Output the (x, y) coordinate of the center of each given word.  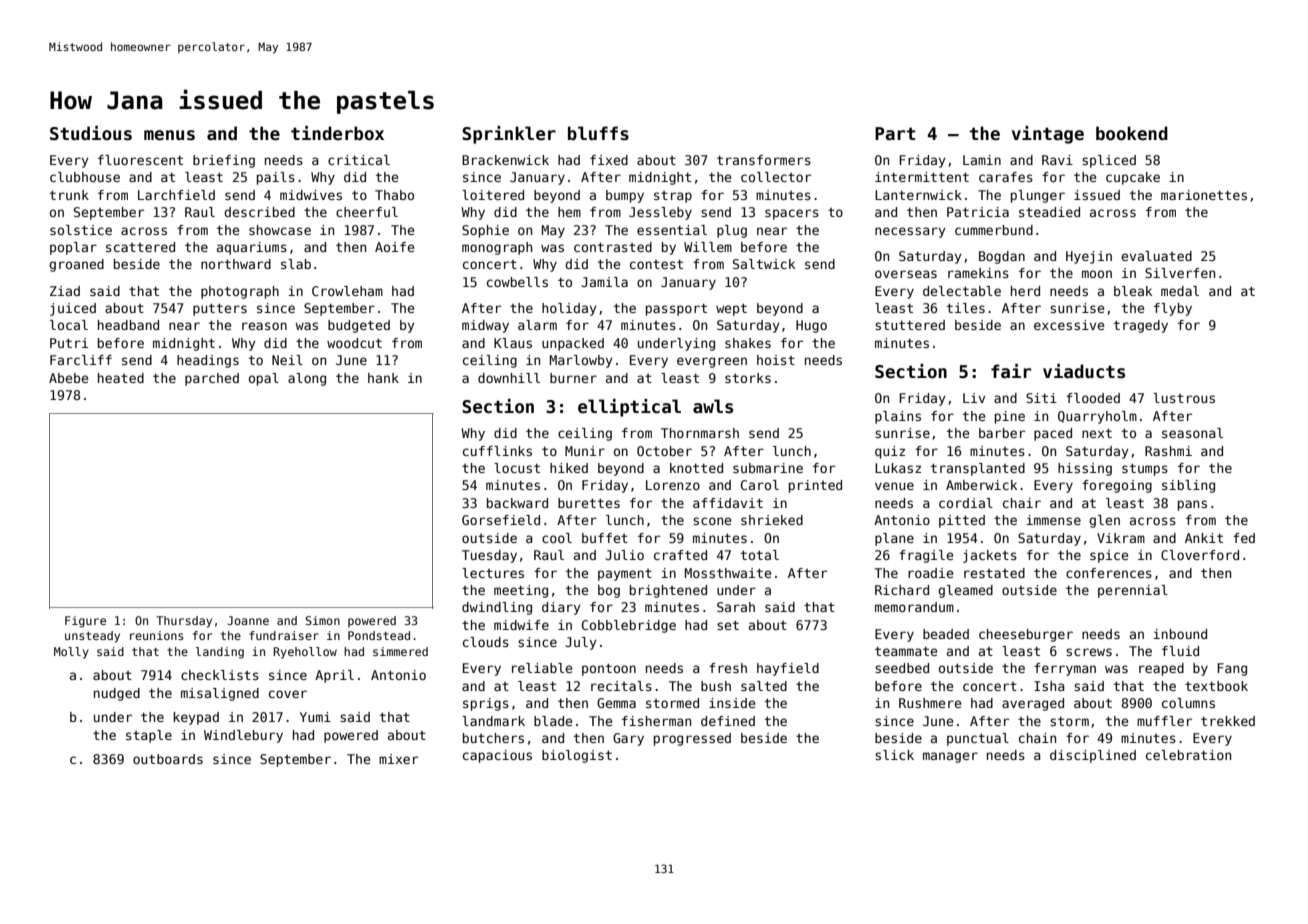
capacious (497, 756)
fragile (926, 556)
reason (264, 326)
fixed (609, 160)
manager (950, 757)
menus (169, 135)
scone (712, 521)
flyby (1173, 309)
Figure (85, 622)
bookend (1132, 133)
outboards (168, 759)
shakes (748, 343)
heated (121, 378)
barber (1002, 433)
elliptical (629, 408)
